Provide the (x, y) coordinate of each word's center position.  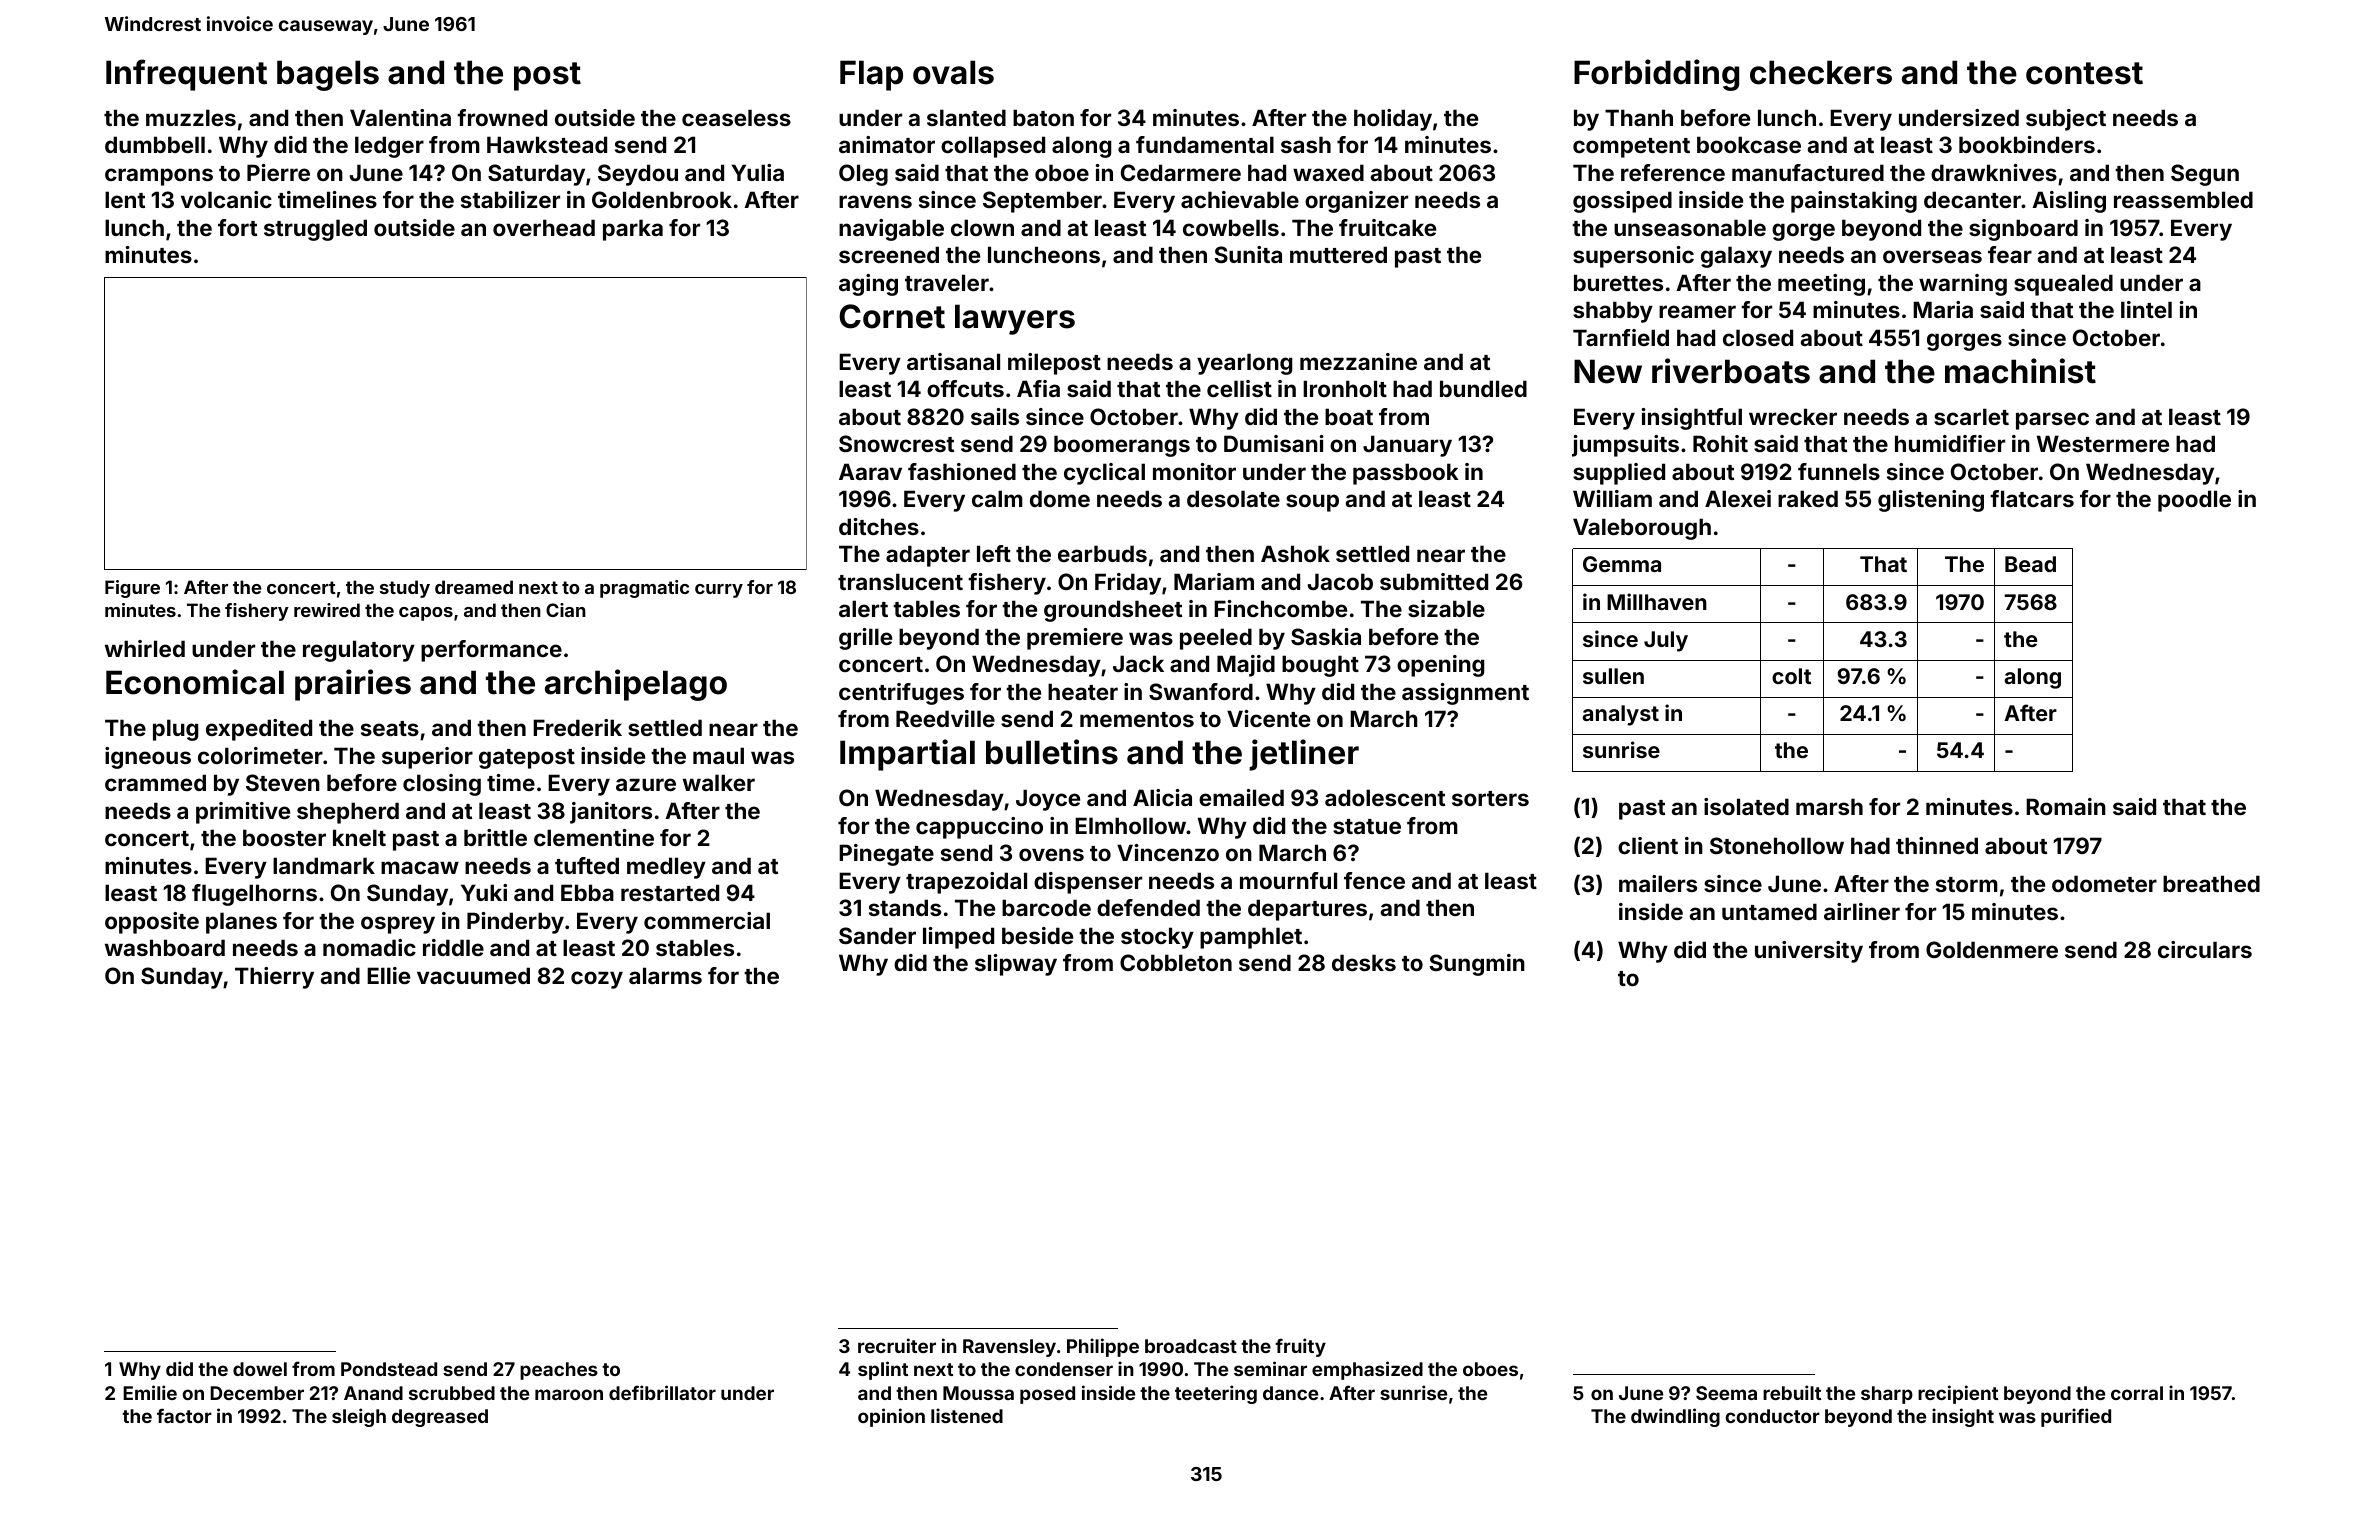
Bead (2030, 564)
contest (2084, 73)
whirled (145, 648)
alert (863, 608)
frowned (502, 117)
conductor (1773, 1416)
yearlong (1244, 364)
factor (184, 1415)
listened (967, 1415)
